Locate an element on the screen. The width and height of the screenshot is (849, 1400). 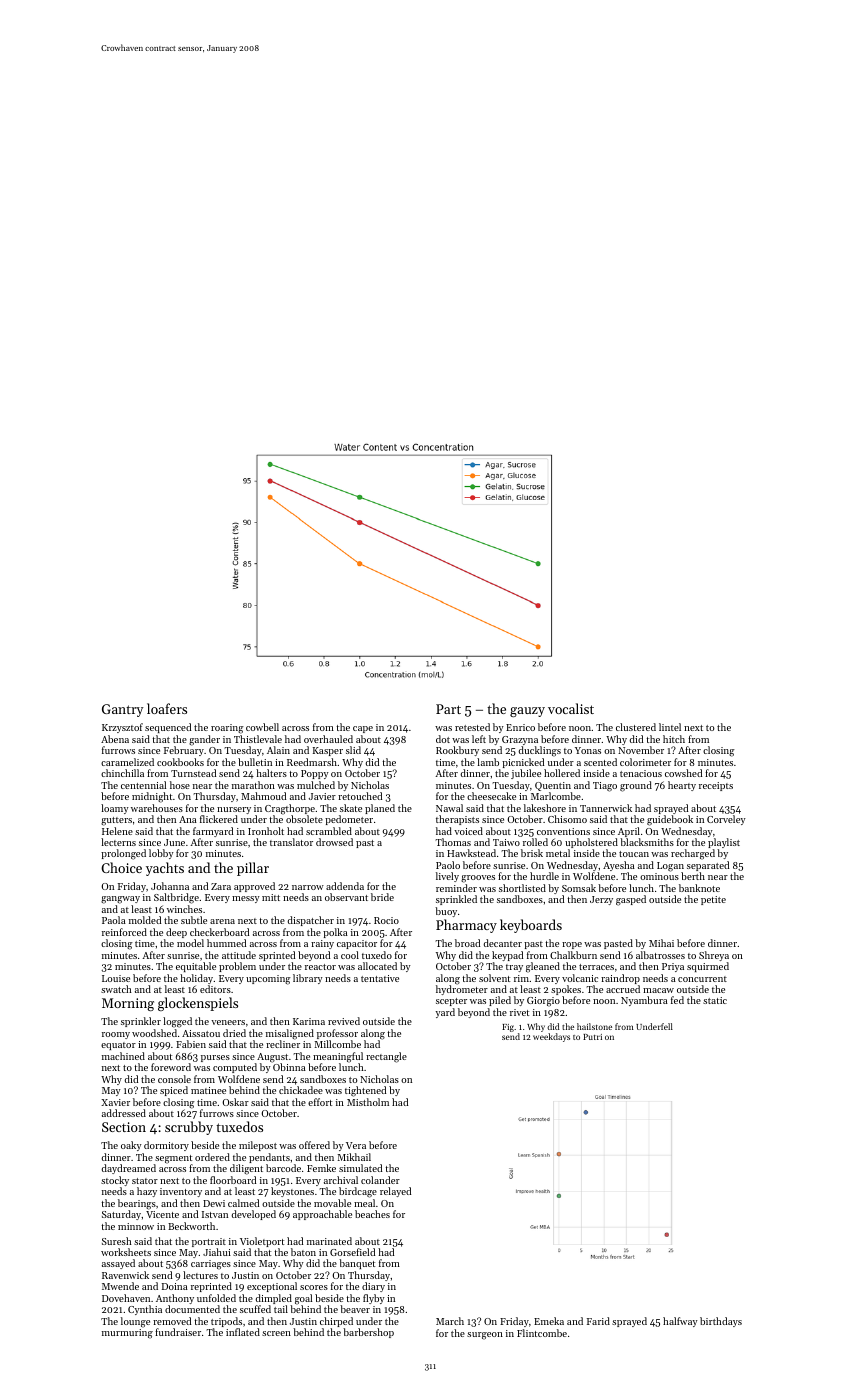
halfway is located at coordinates (680, 1322).
